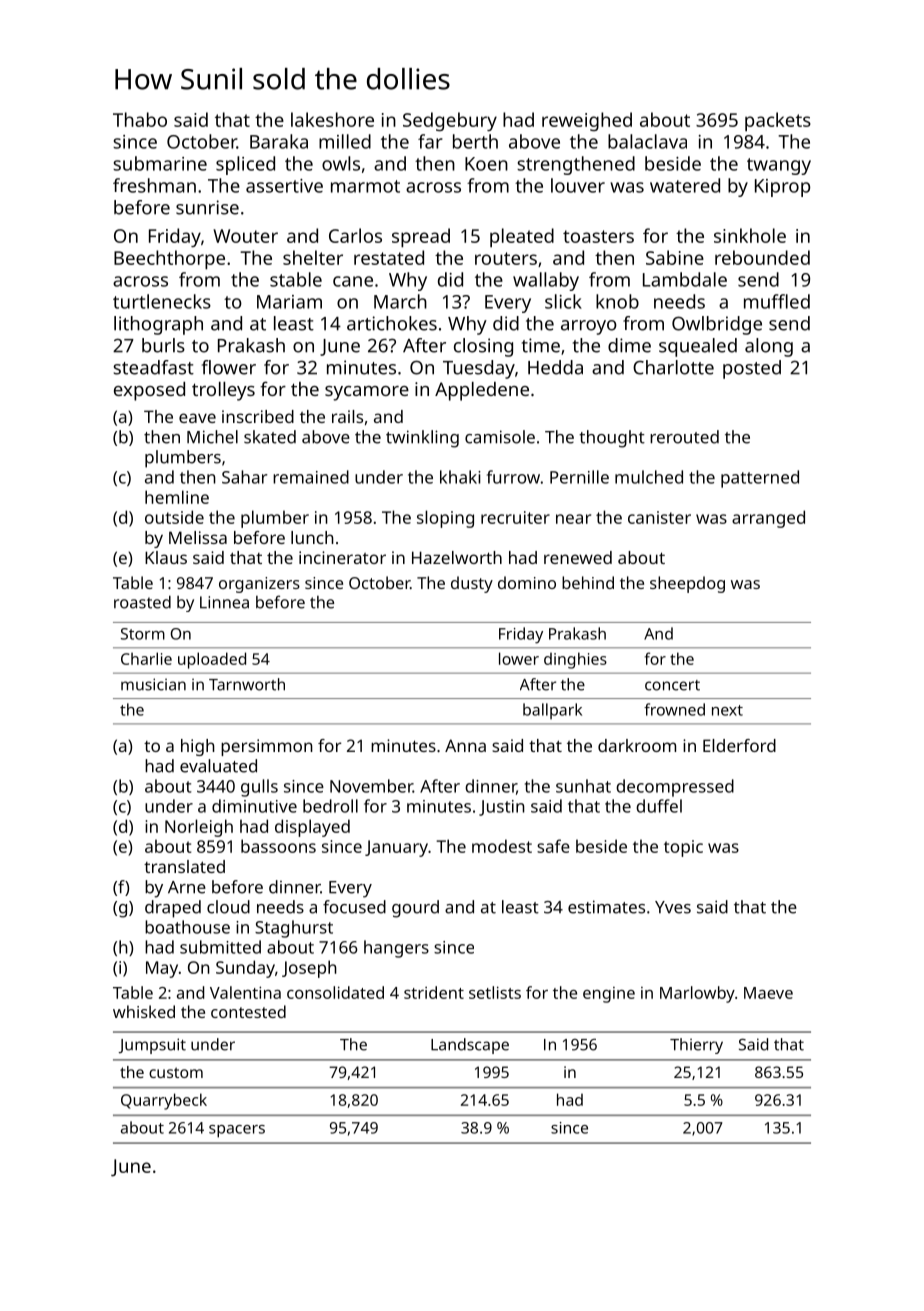 The height and width of the screenshot is (1311, 924). What do you see at coordinates (470, 1046) in the screenshot?
I see `Landscape` at bounding box center [470, 1046].
